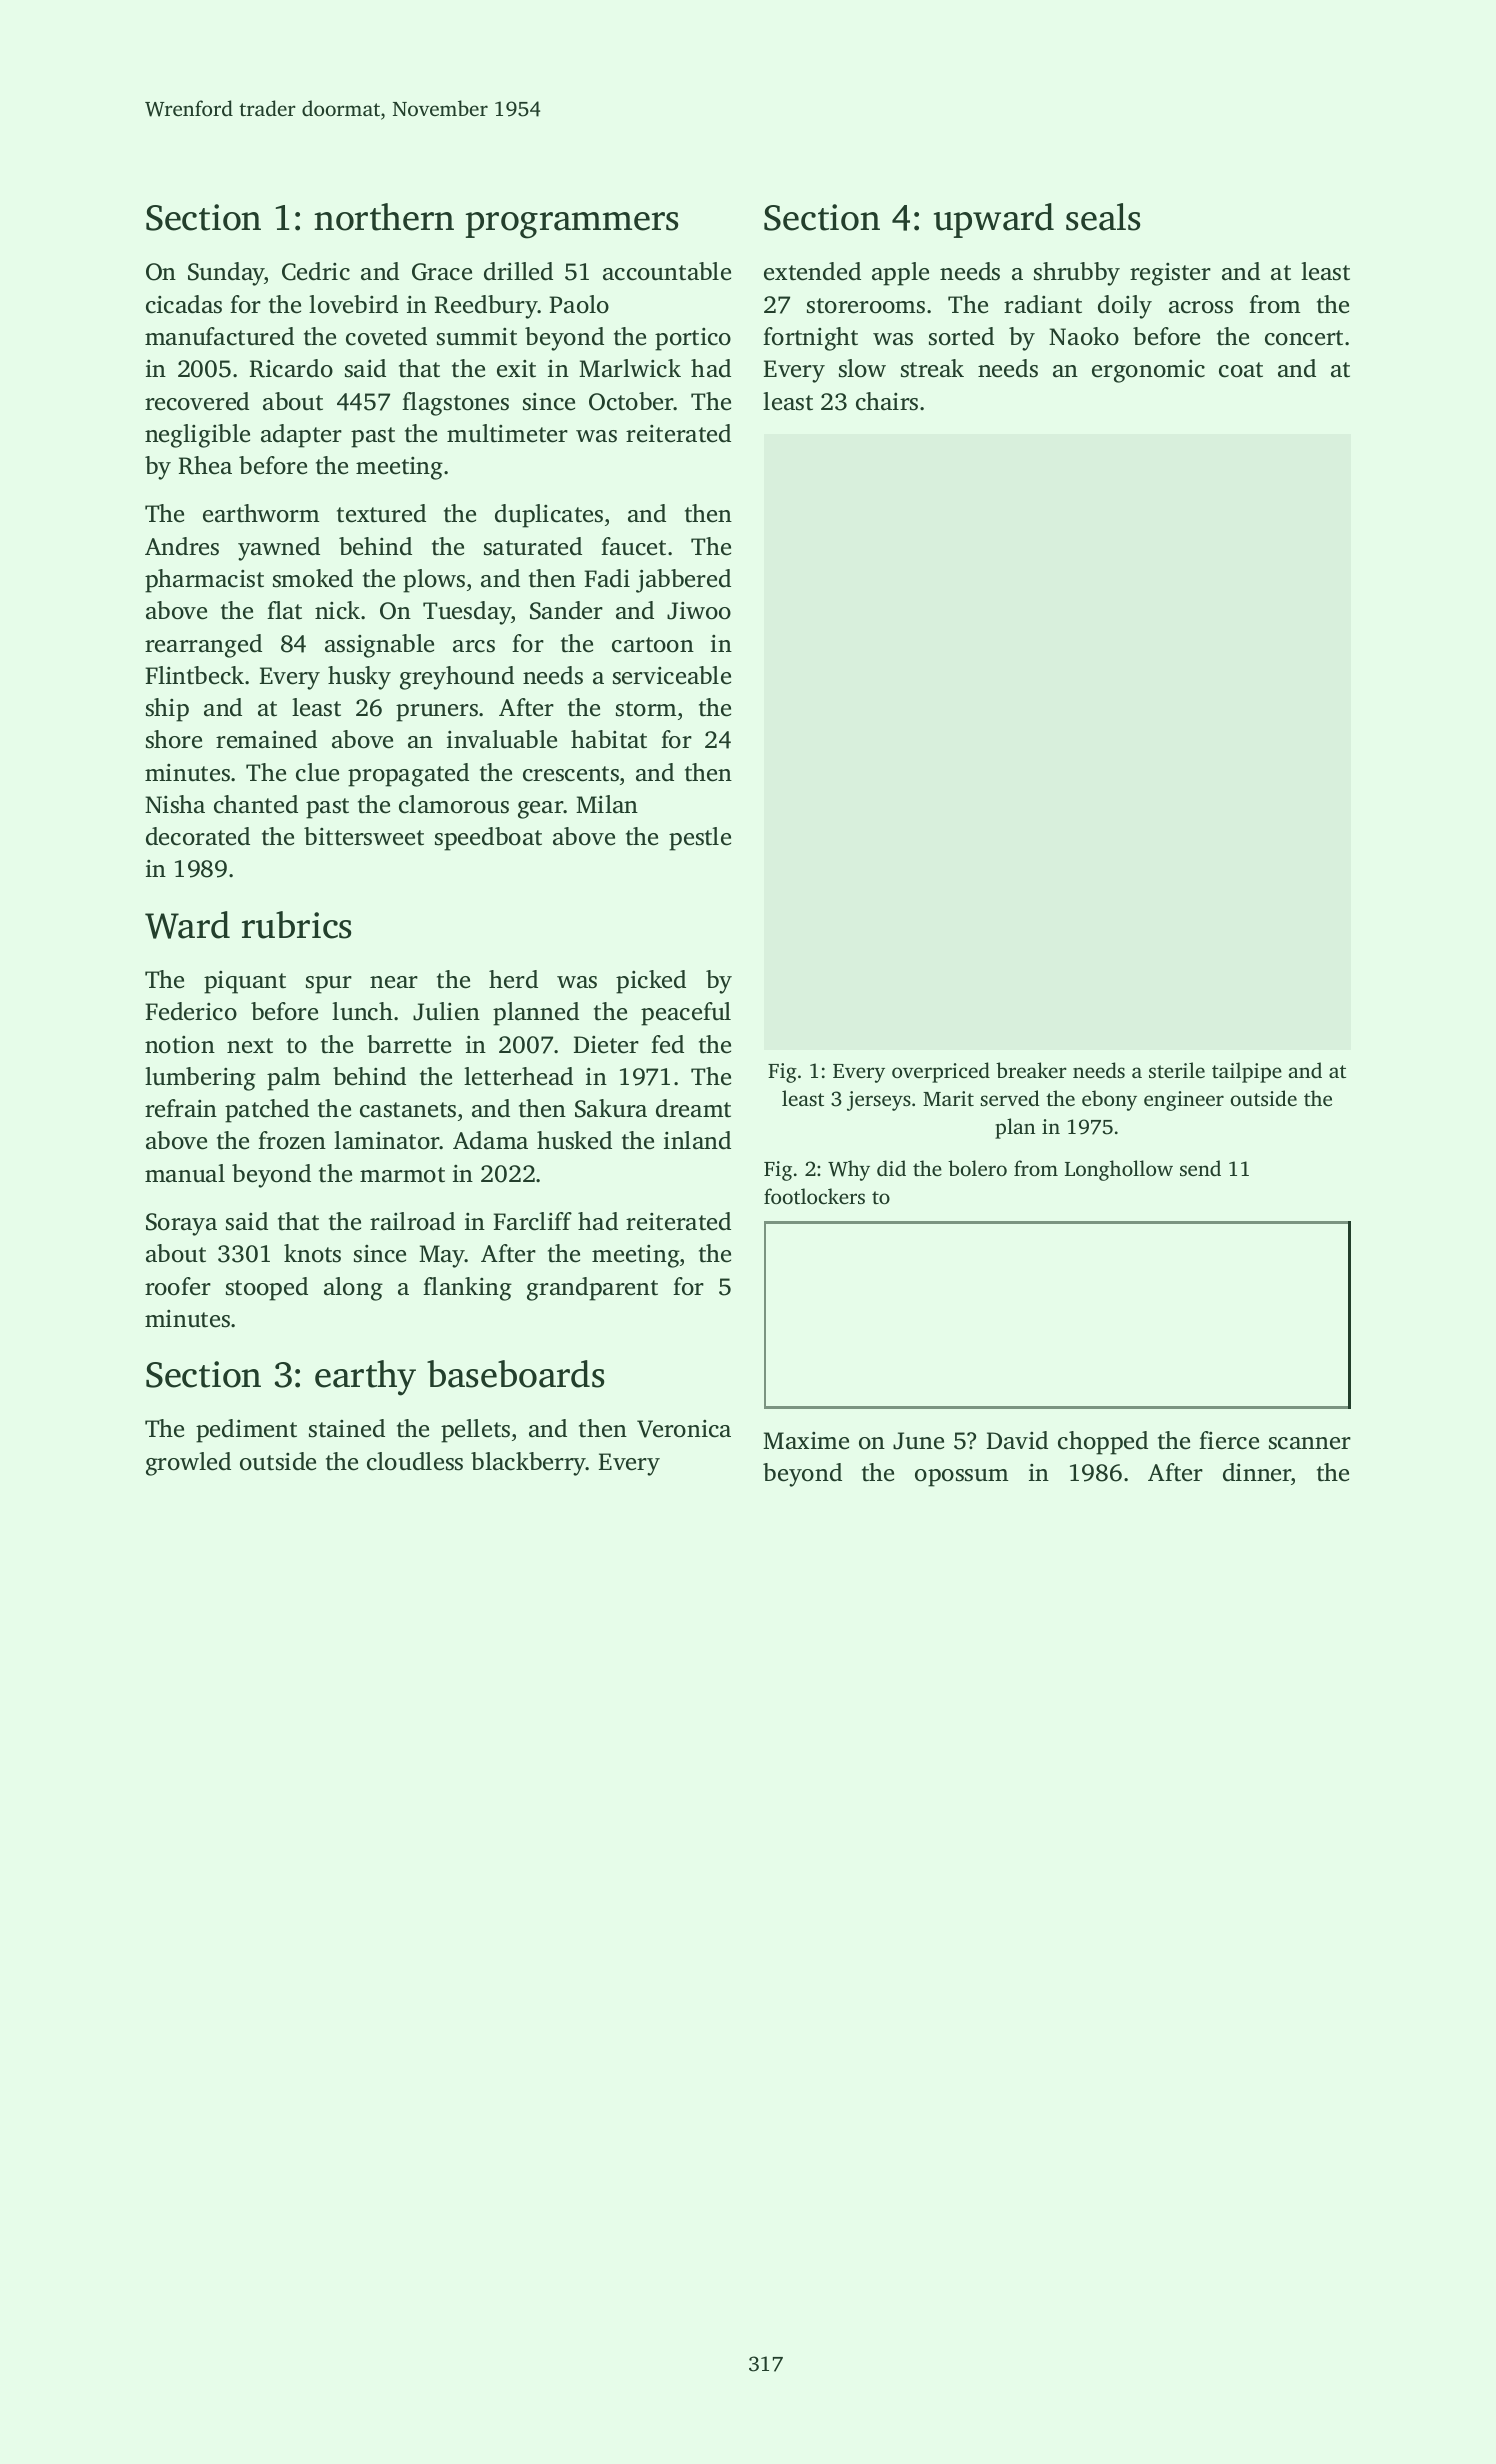 The image size is (1496, 2464). What do you see at coordinates (415, 1461) in the page?
I see `cloudless` at bounding box center [415, 1461].
